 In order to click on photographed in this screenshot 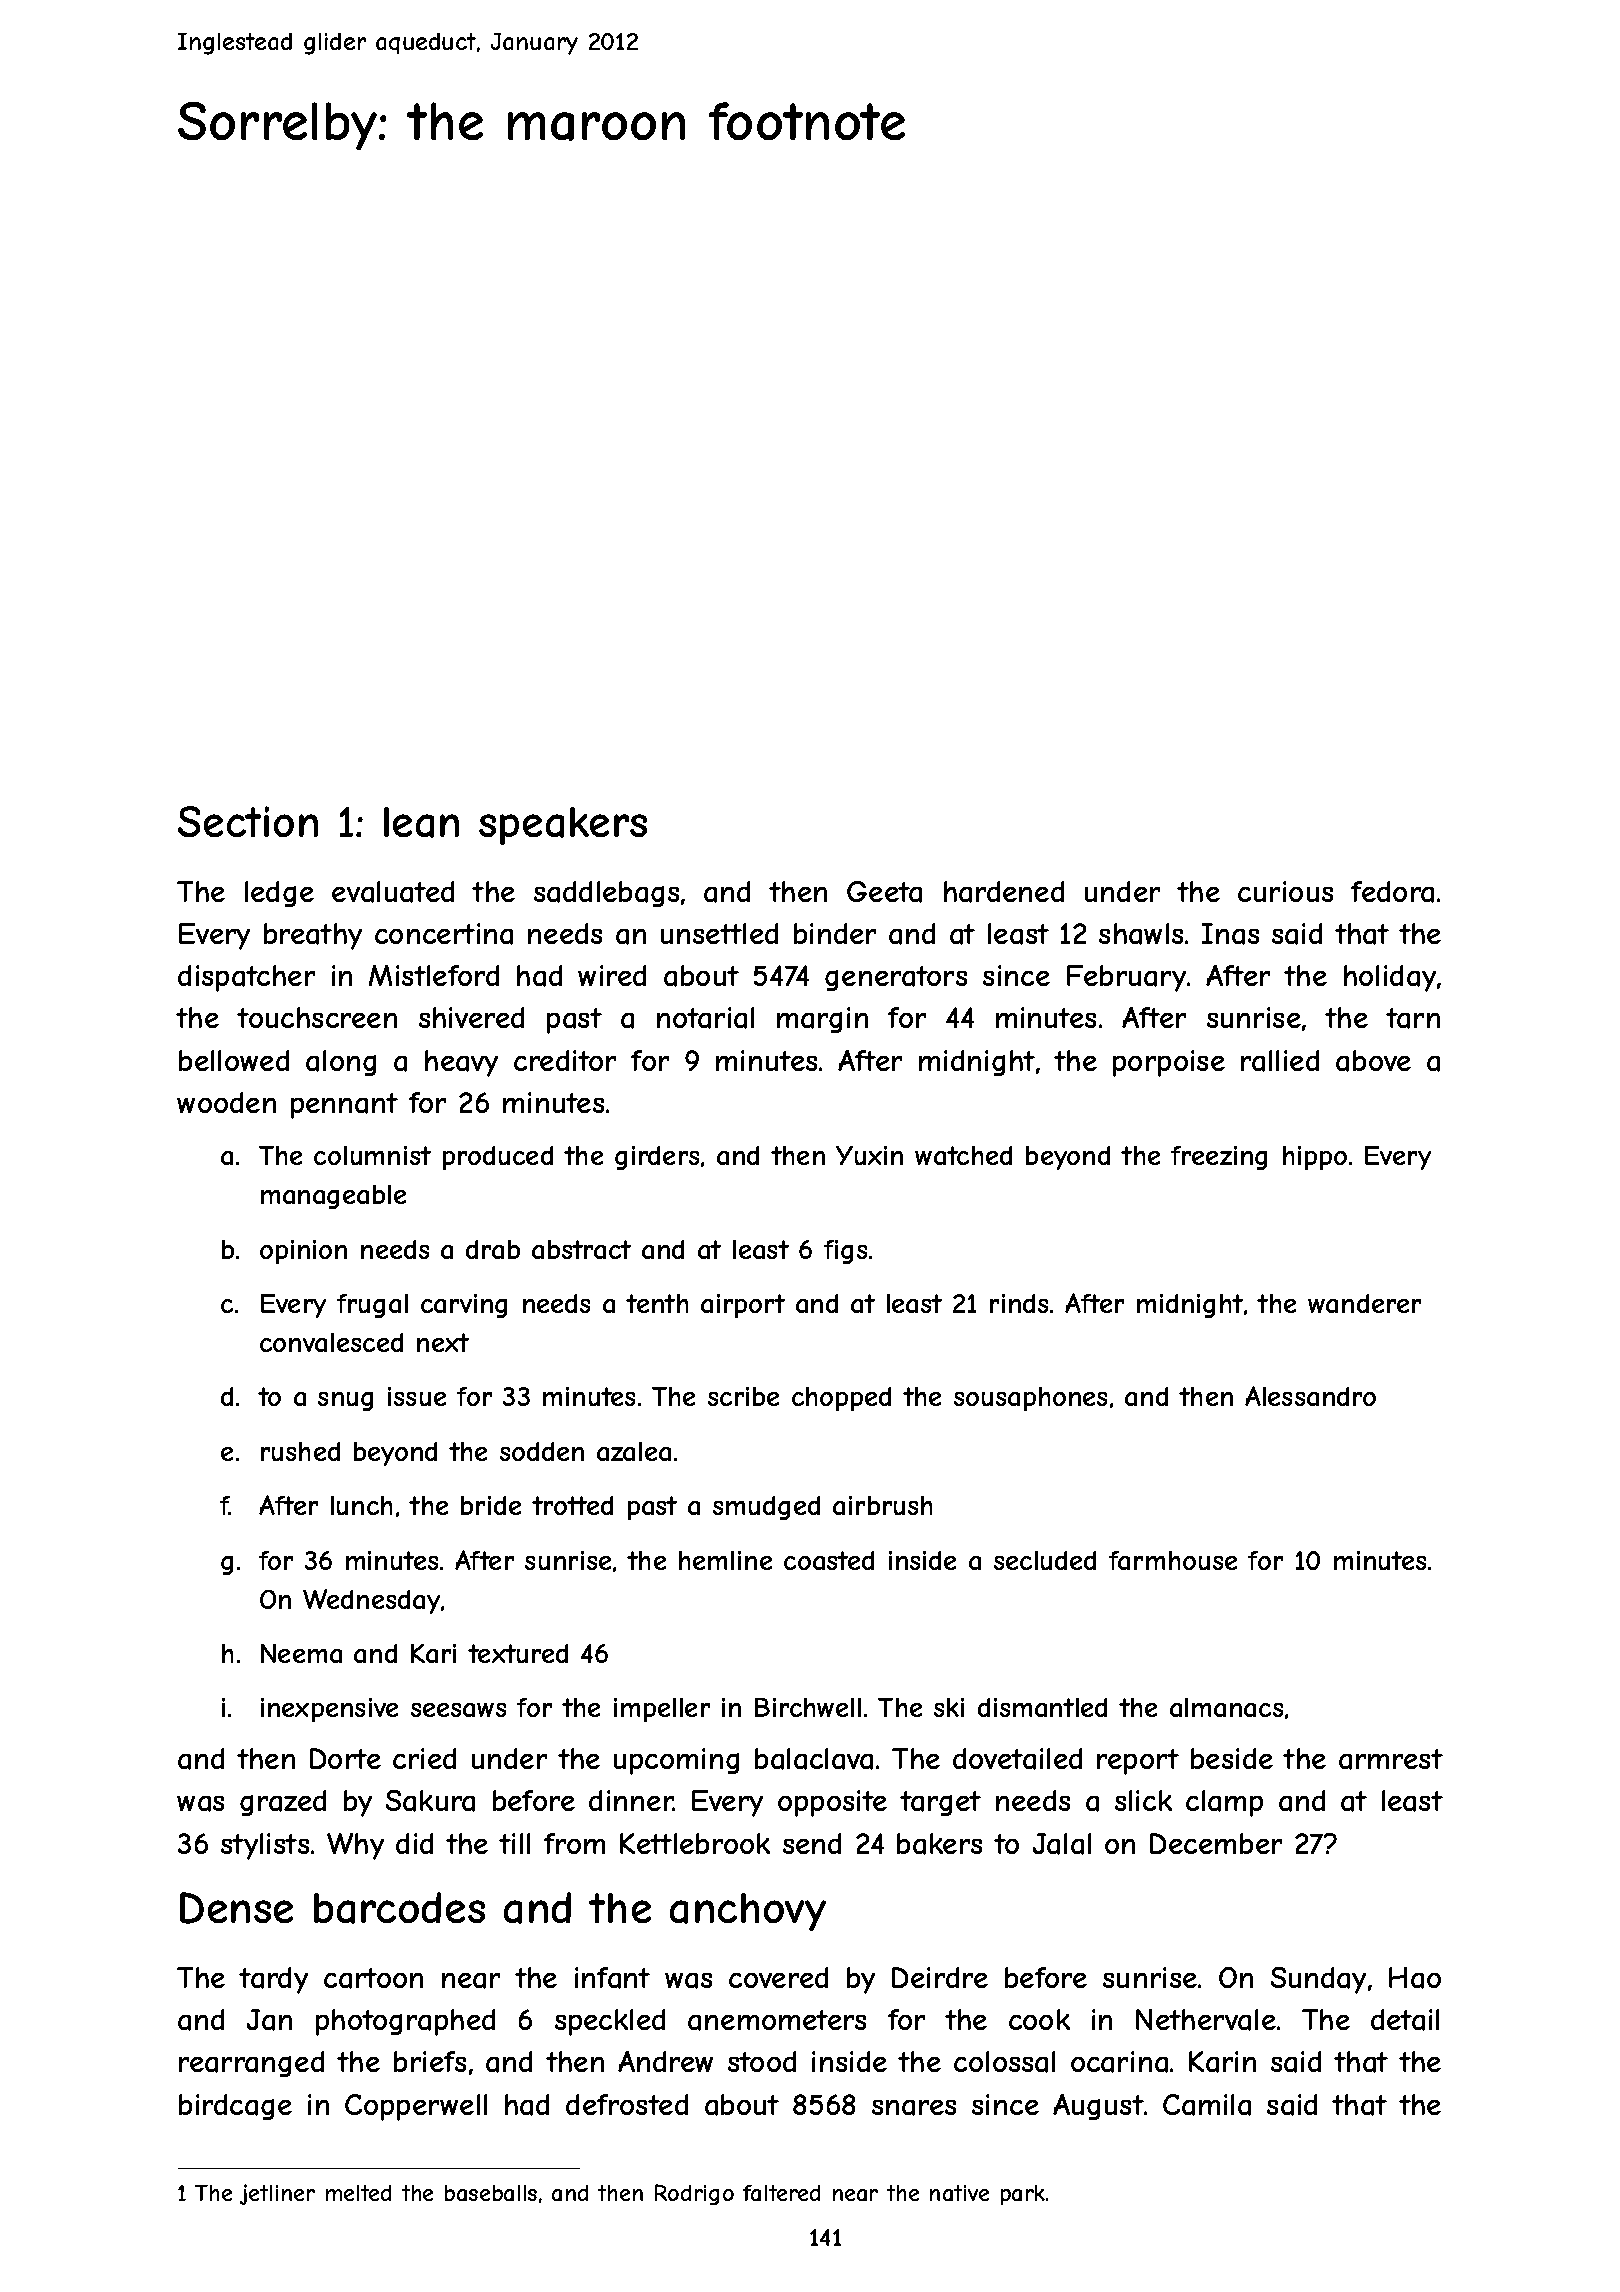, I will do `click(405, 2022)`.
